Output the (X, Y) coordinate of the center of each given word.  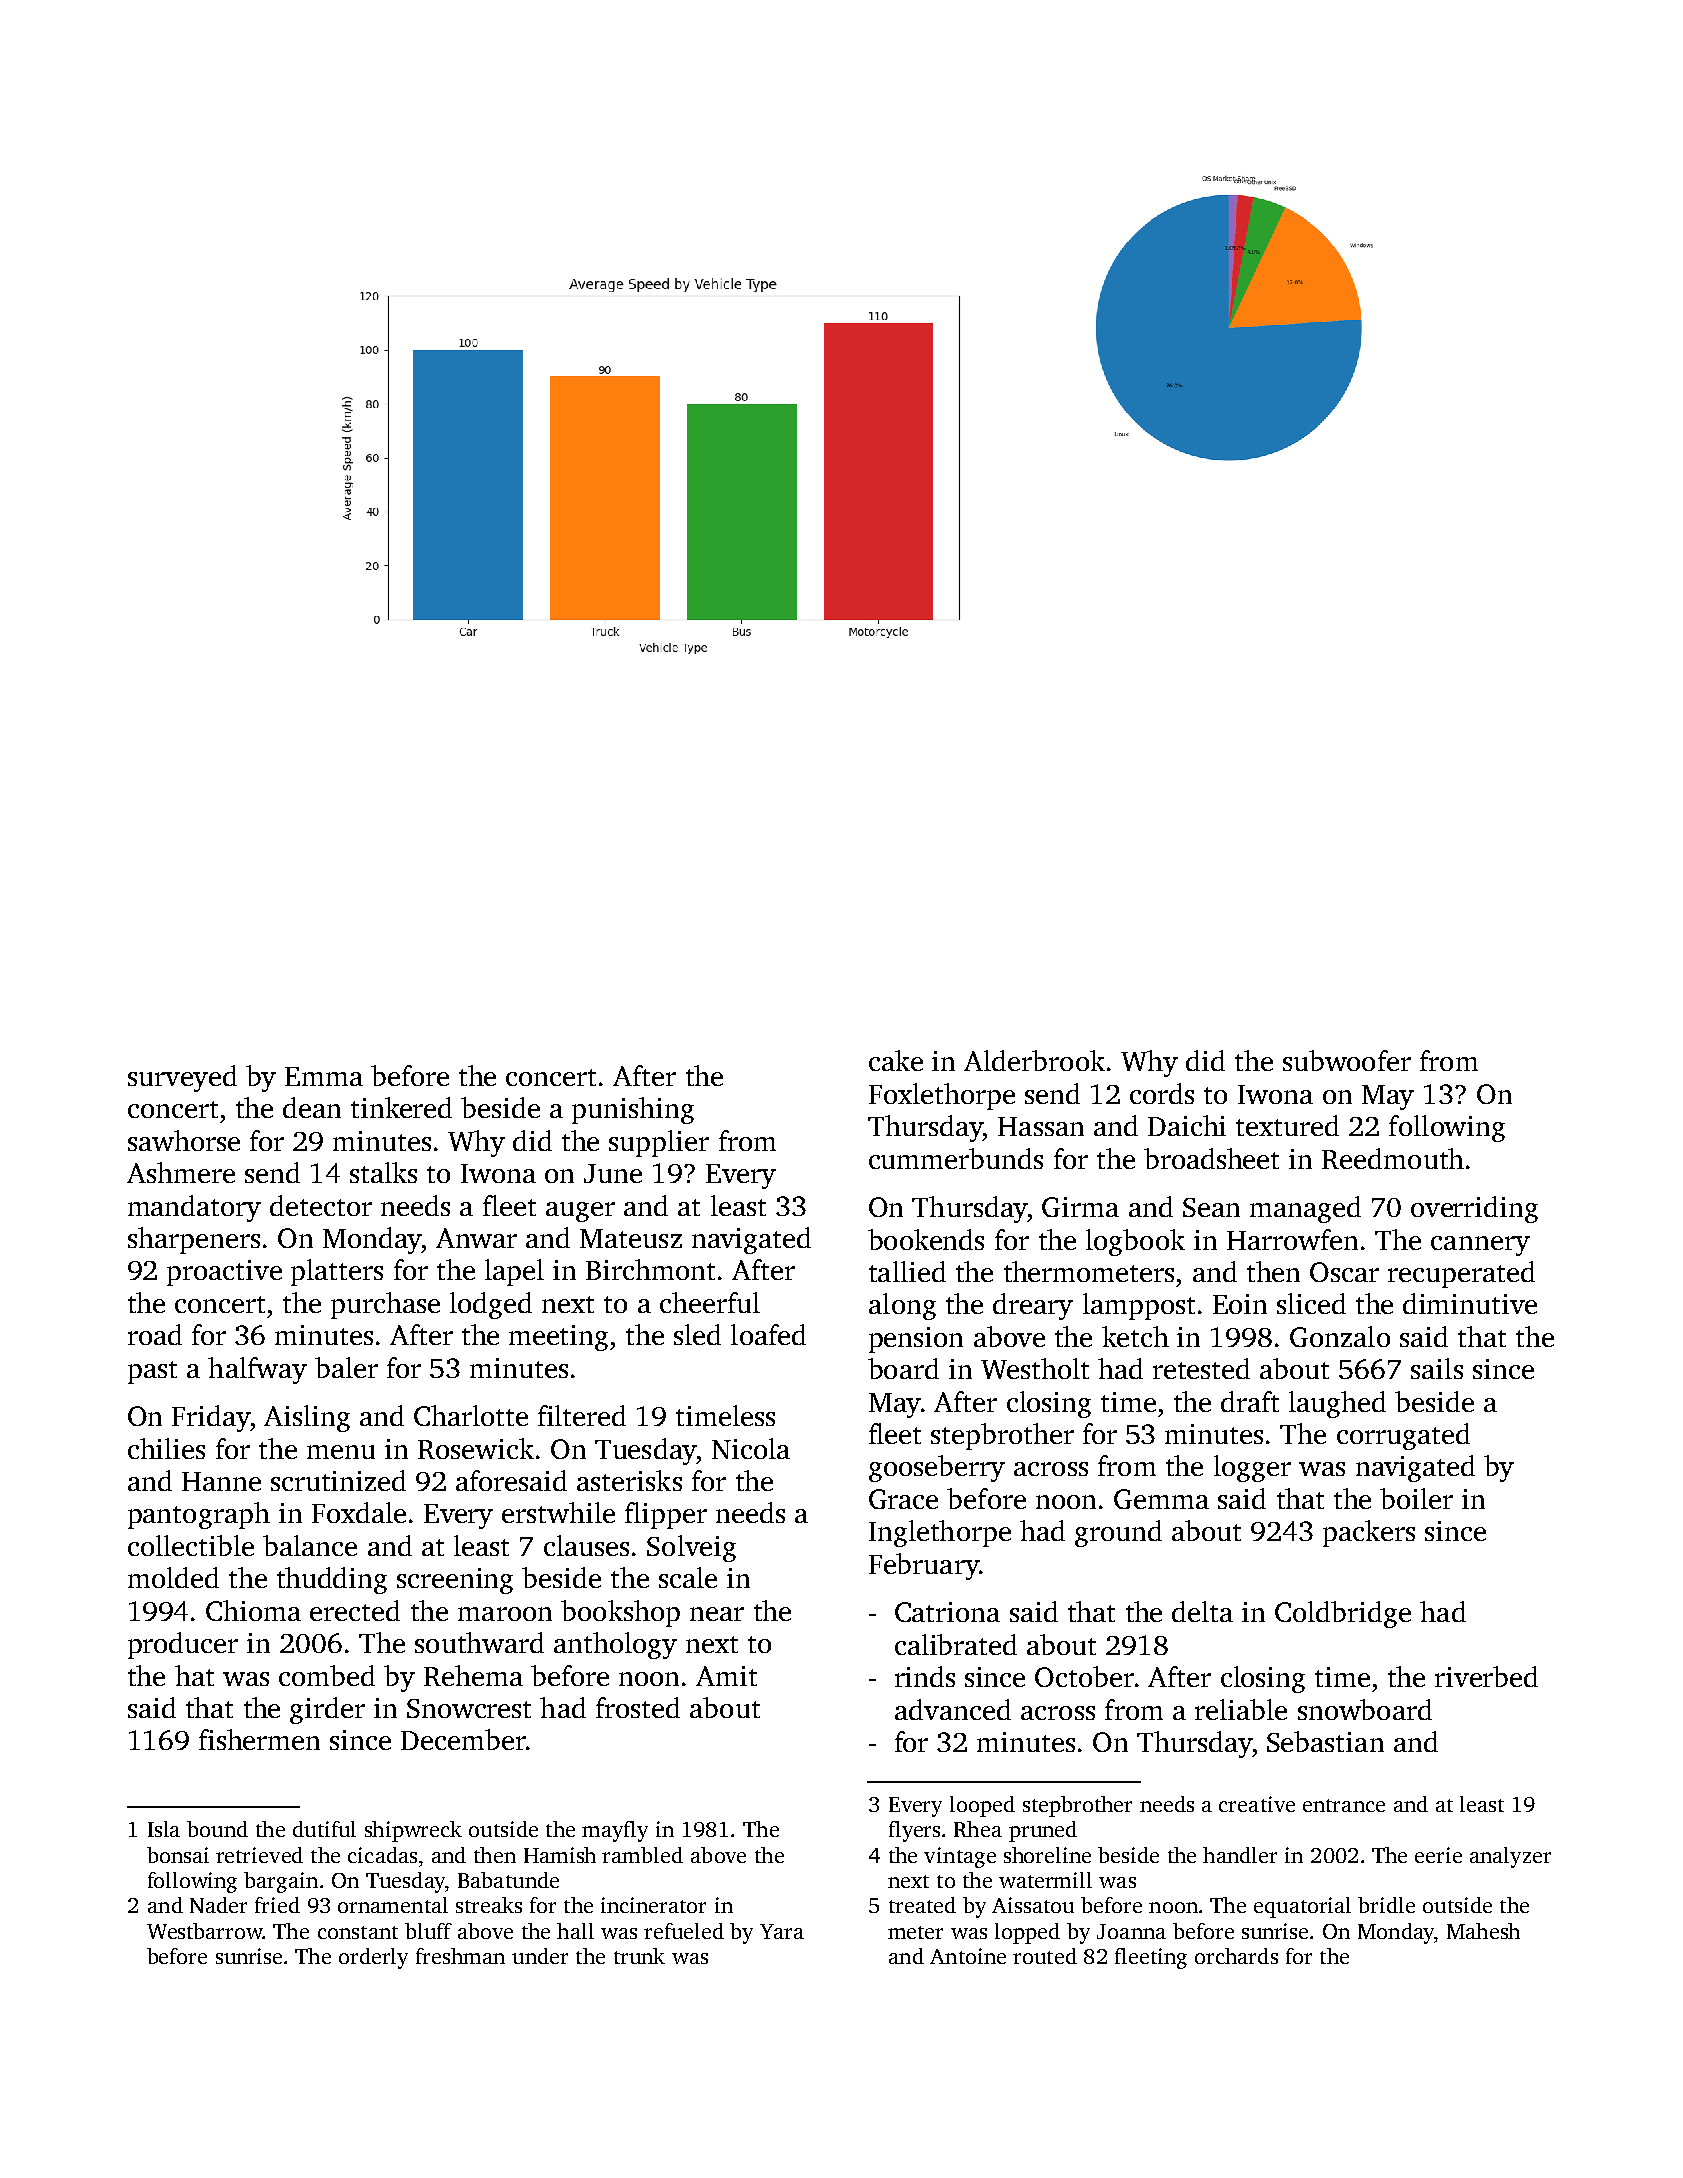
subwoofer (1347, 1060)
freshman (460, 1956)
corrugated (1403, 1436)
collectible (191, 1545)
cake (896, 1060)
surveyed (182, 1078)
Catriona (947, 1612)
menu (341, 1452)
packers (1369, 1533)
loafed (768, 1334)
